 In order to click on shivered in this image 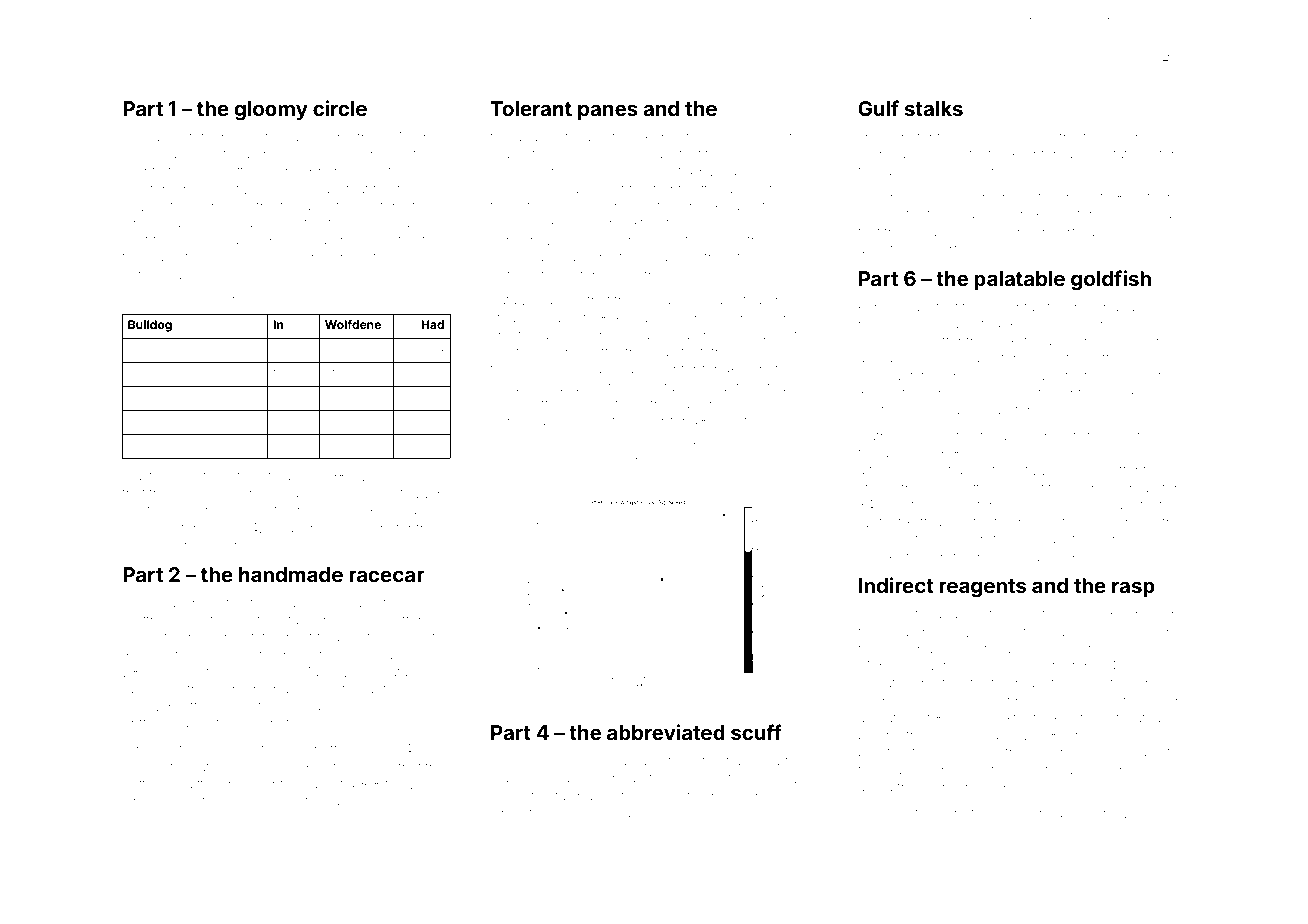, I will do `click(1149, 342)`.
